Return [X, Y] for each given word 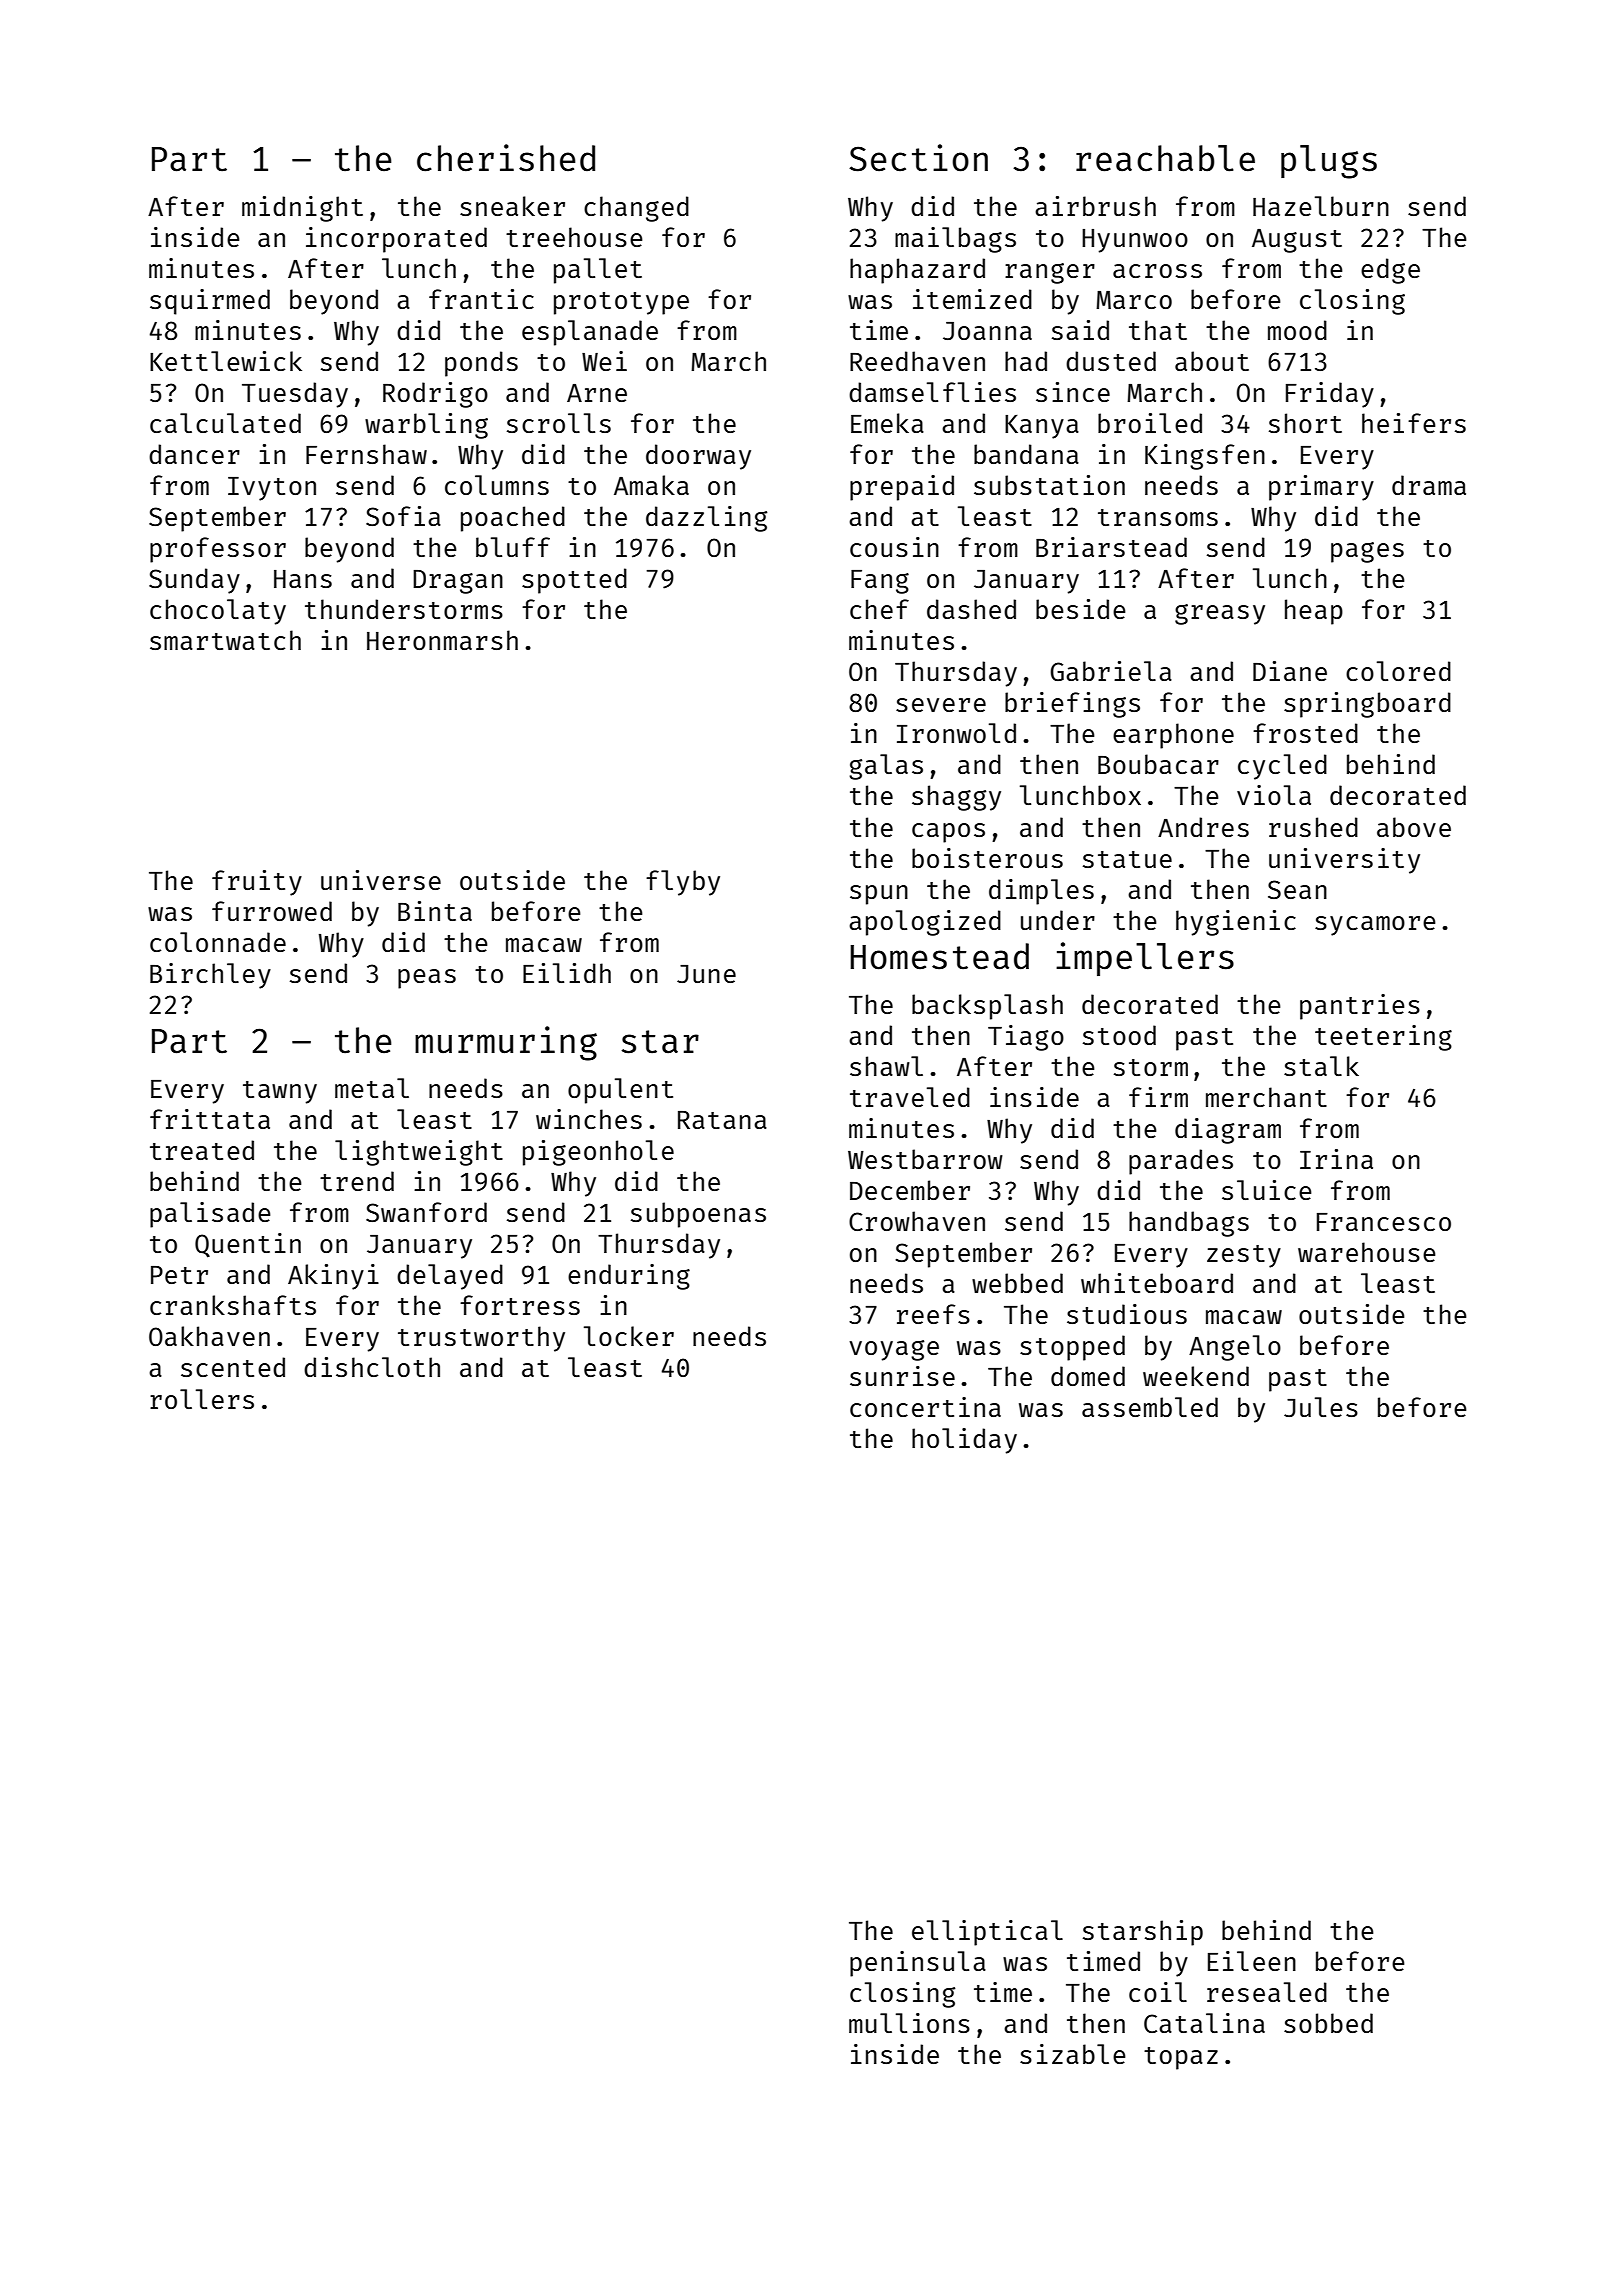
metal [372, 1088]
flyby [683, 883]
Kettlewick [226, 361]
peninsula [918, 1964]
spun [879, 895]
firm [1158, 1097]
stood [1119, 1035]
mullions [909, 2023]
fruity [257, 883]
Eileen [1252, 1961]
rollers [202, 1399]
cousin [894, 547]
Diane [1290, 671]
